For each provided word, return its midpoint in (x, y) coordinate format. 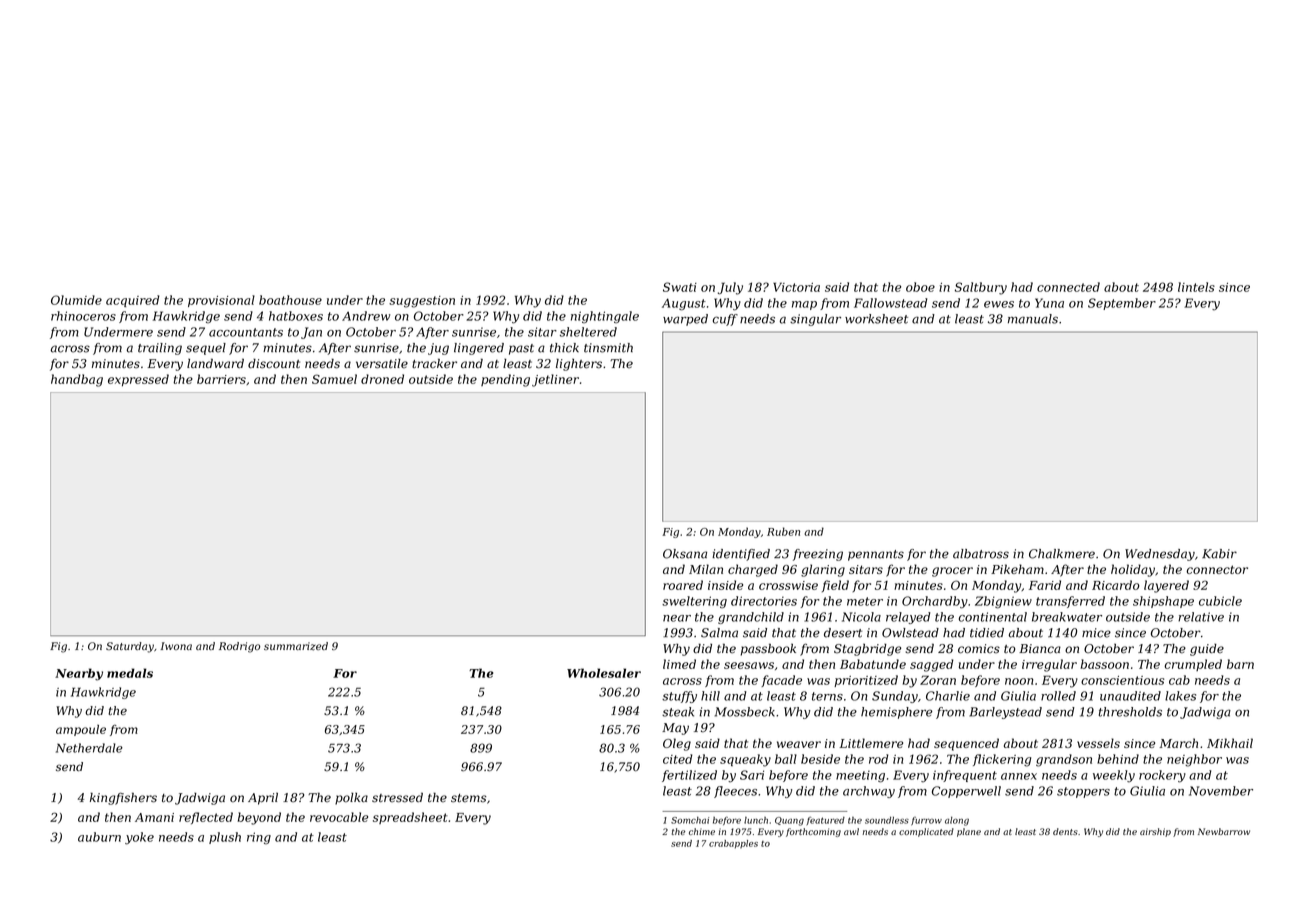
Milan (706, 569)
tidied (987, 633)
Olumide (76, 300)
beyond (259, 818)
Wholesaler (604, 673)
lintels (1196, 287)
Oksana (685, 554)
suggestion (422, 302)
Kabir (1219, 554)
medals (130, 673)
